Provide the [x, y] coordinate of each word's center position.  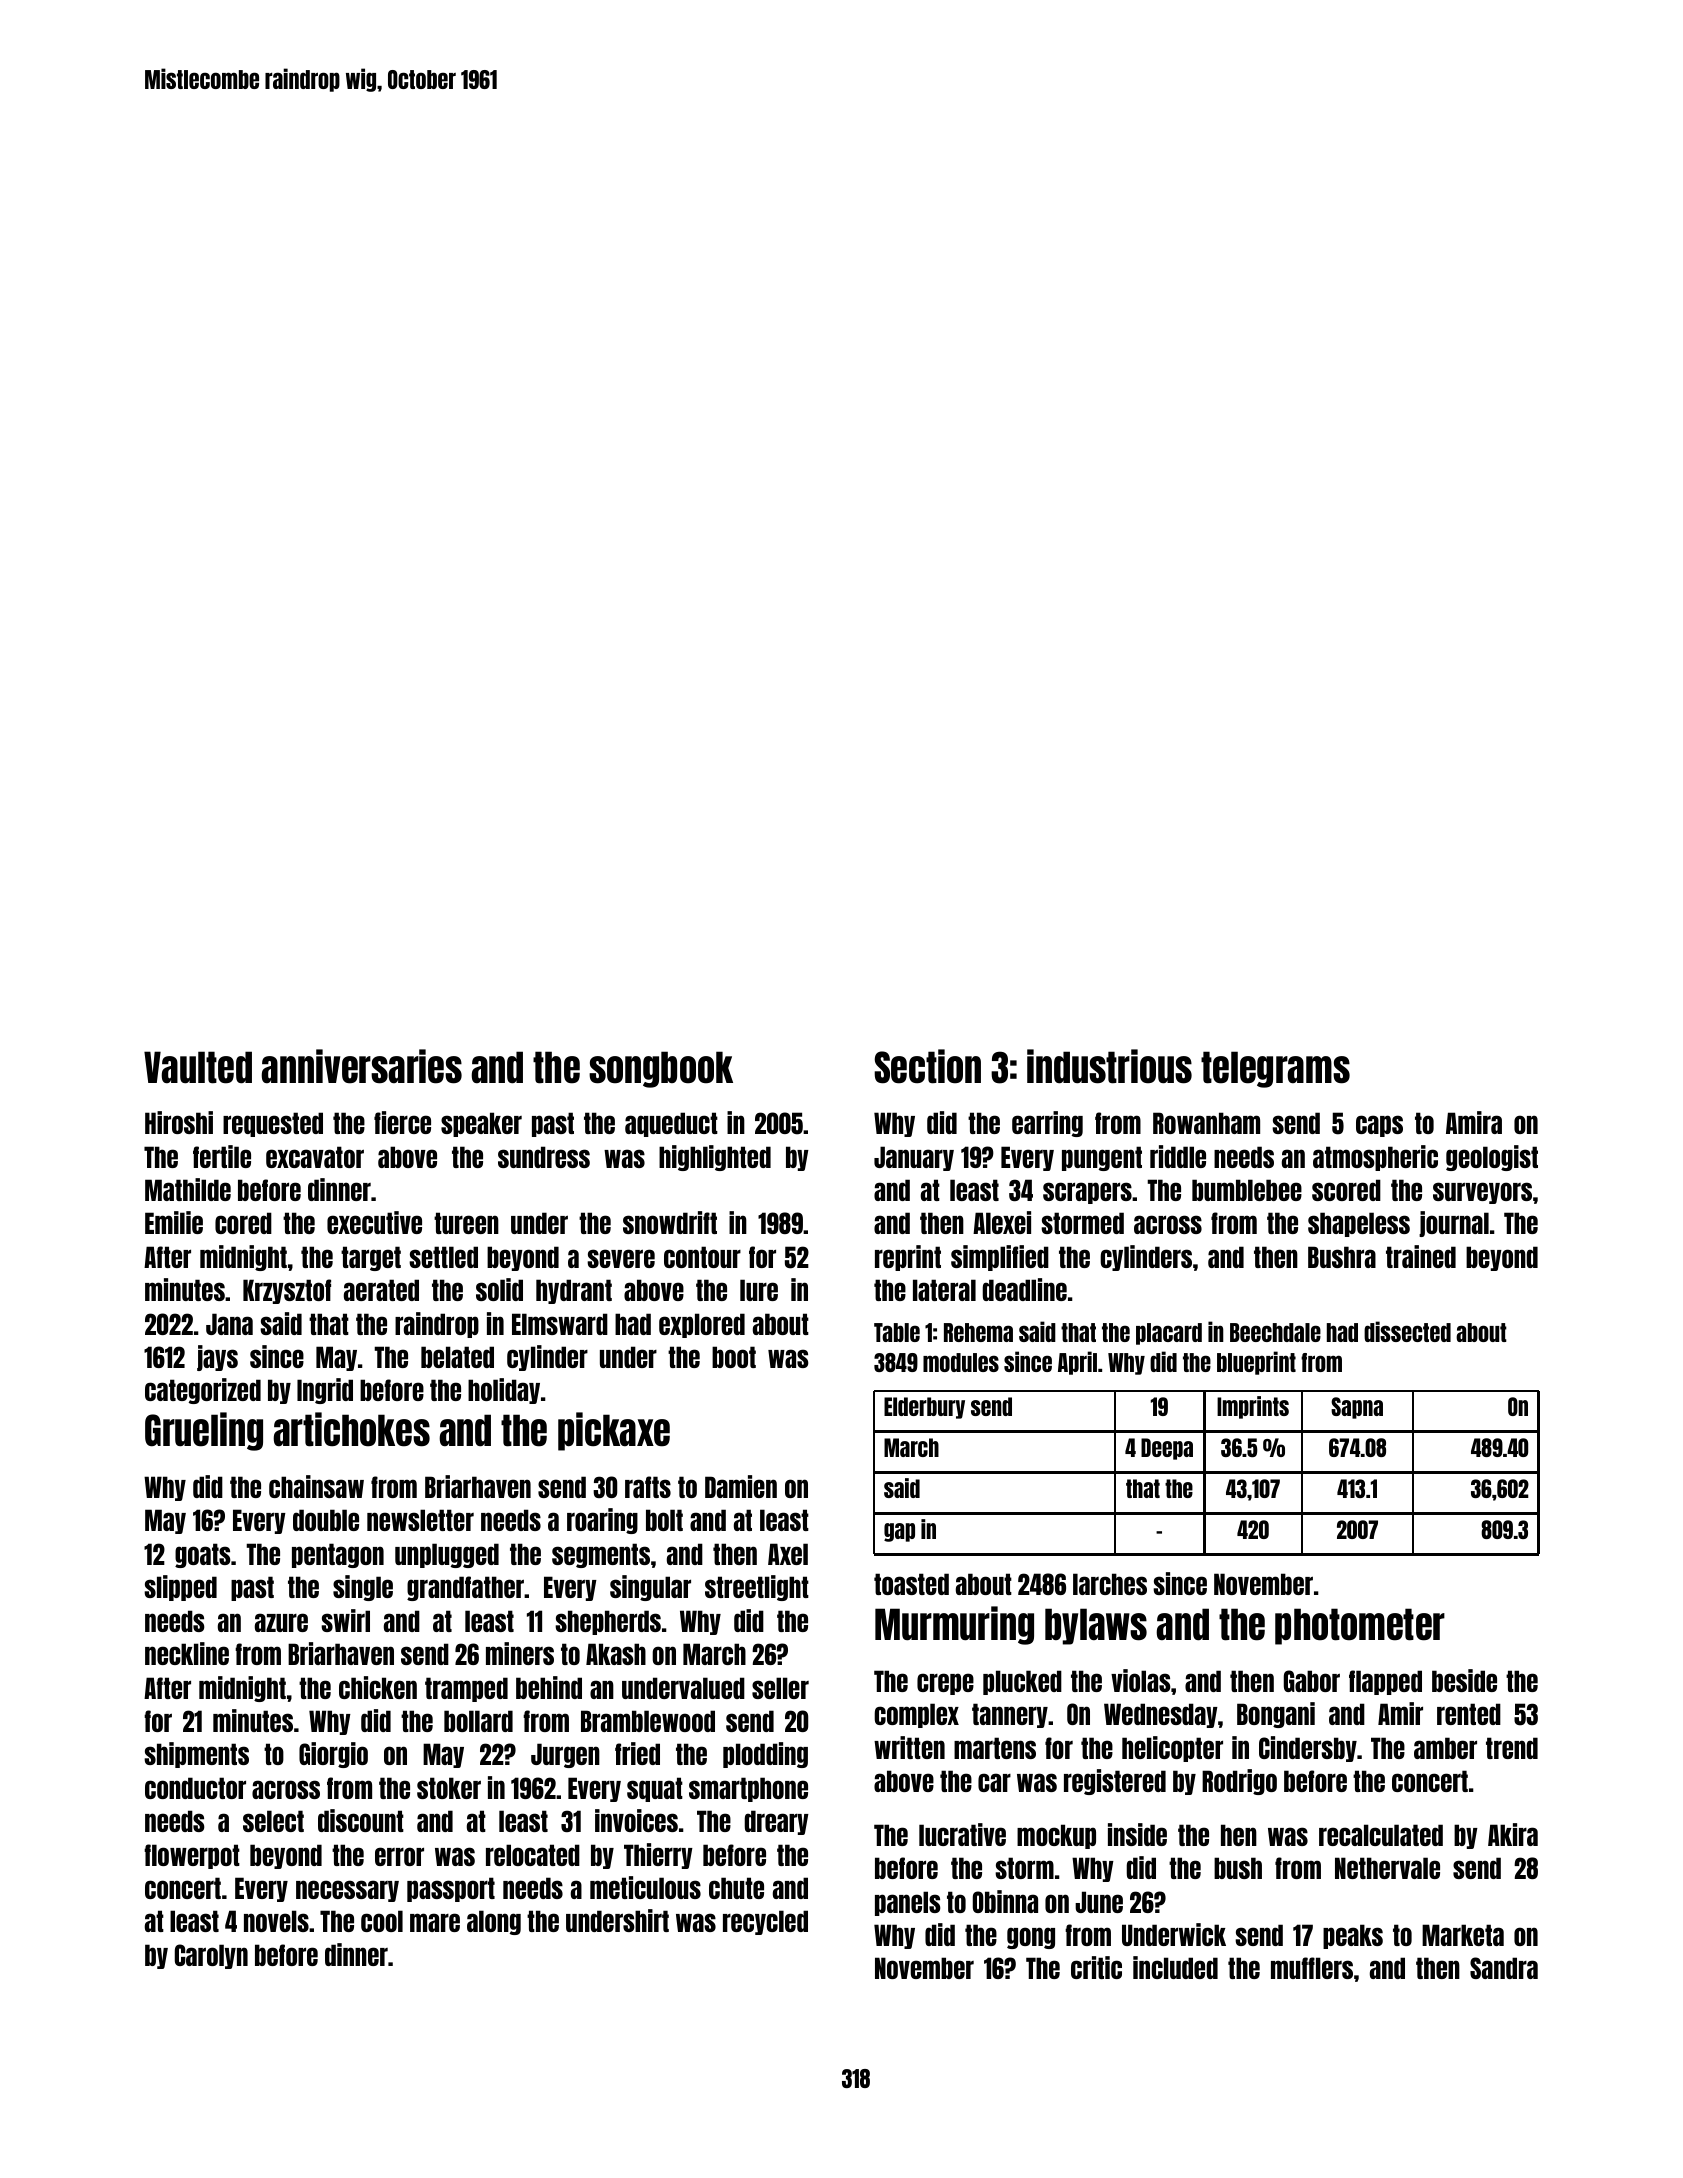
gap [899, 1532]
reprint [908, 1258]
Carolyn [211, 1956]
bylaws [1096, 1626]
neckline [187, 1653]
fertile [222, 1156]
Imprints [1253, 1407]
